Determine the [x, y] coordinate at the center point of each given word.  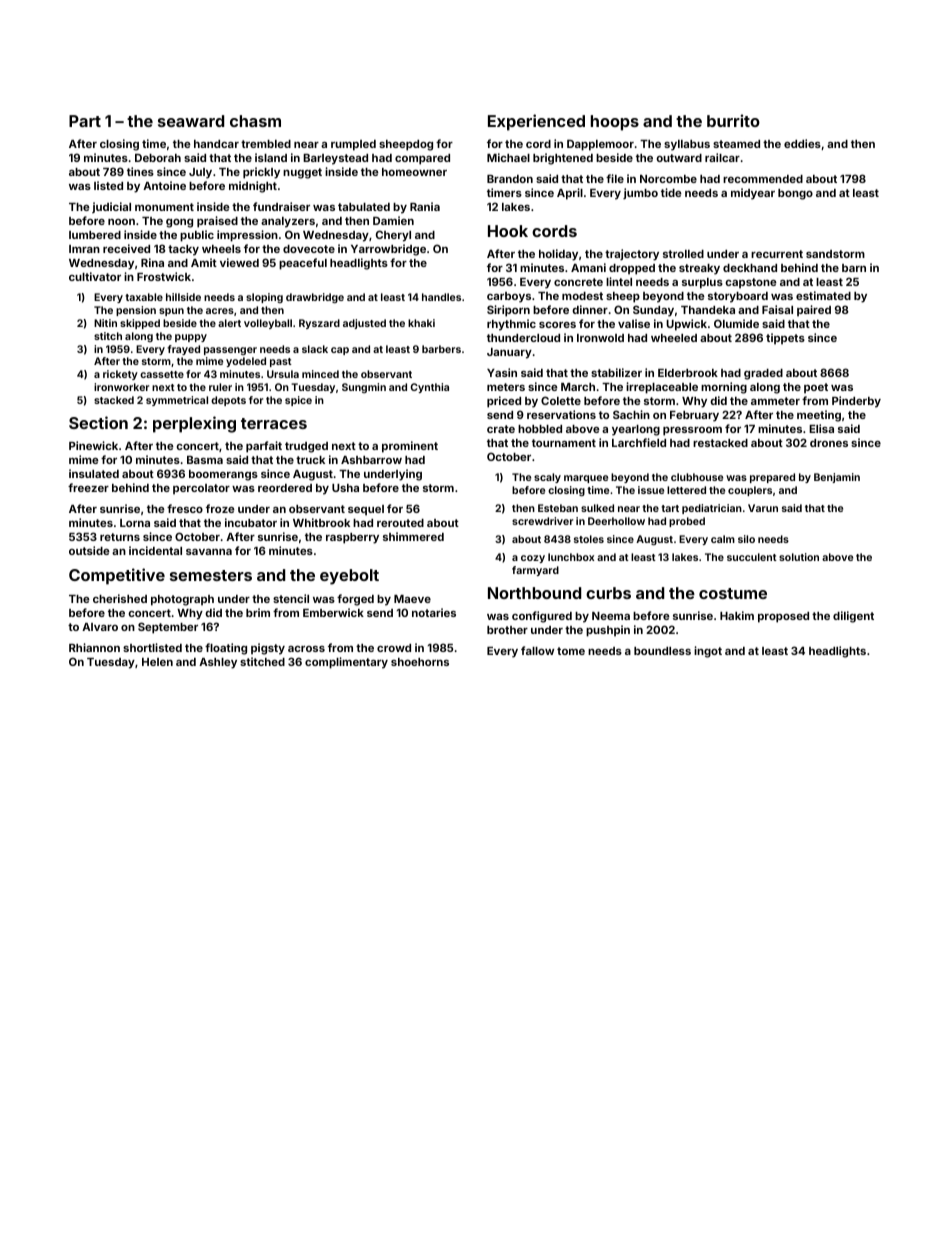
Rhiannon [94, 647]
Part [85, 121]
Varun [763, 508]
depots [228, 401]
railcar [722, 157]
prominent [410, 447]
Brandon [510, 179]
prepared [772, 478]
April [570, 194]
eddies [802, 143]
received [126, 248]
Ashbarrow [371, 460]
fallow [537, 650]
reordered [285, 488]
